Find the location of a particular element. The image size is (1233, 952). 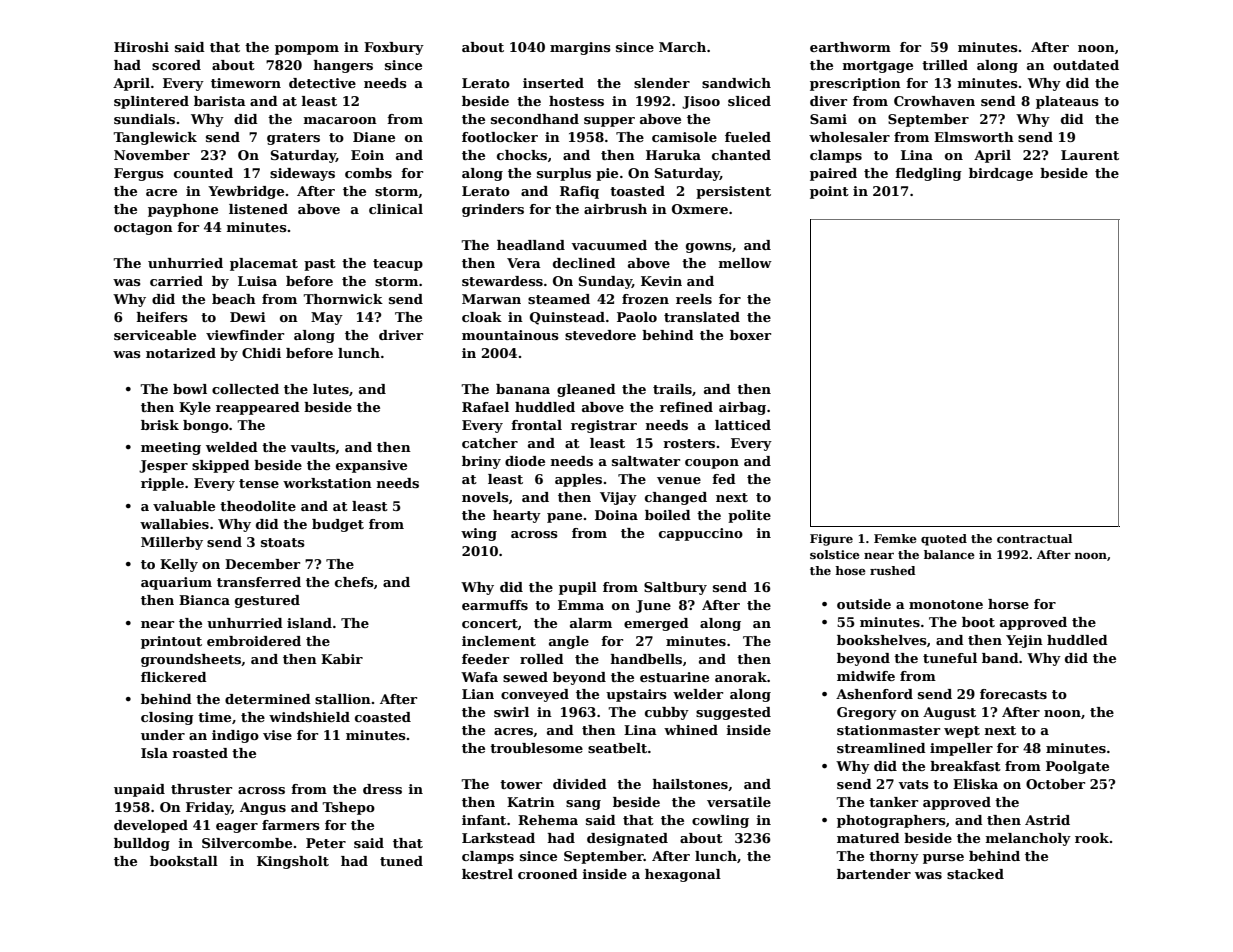

stacked is located at coordinates (975, 874).
